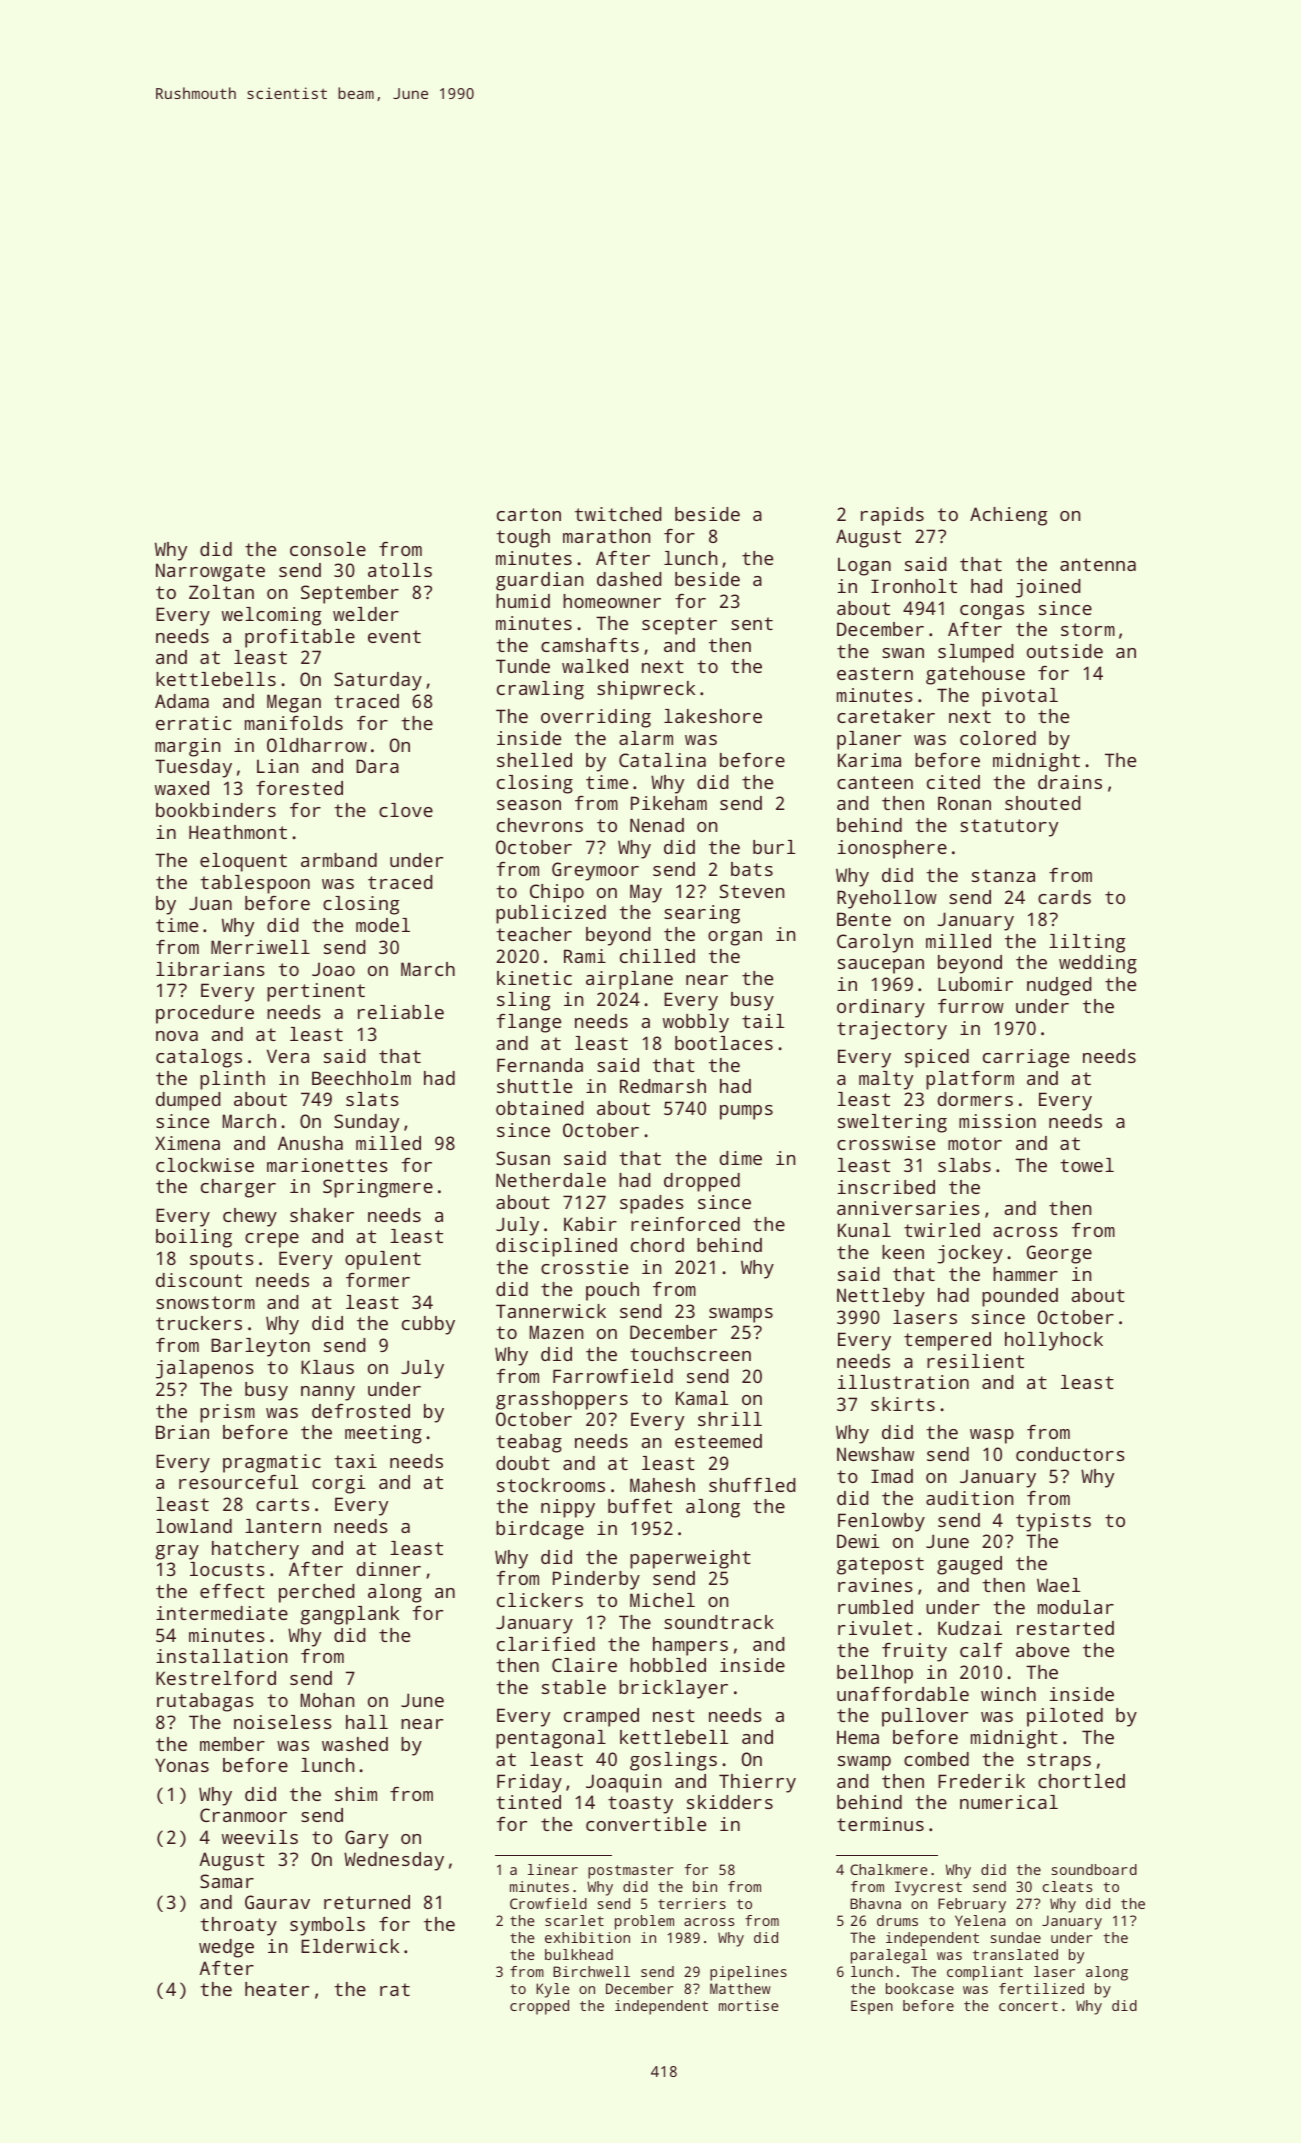  I want to click on shelled, so click(534, 760).
